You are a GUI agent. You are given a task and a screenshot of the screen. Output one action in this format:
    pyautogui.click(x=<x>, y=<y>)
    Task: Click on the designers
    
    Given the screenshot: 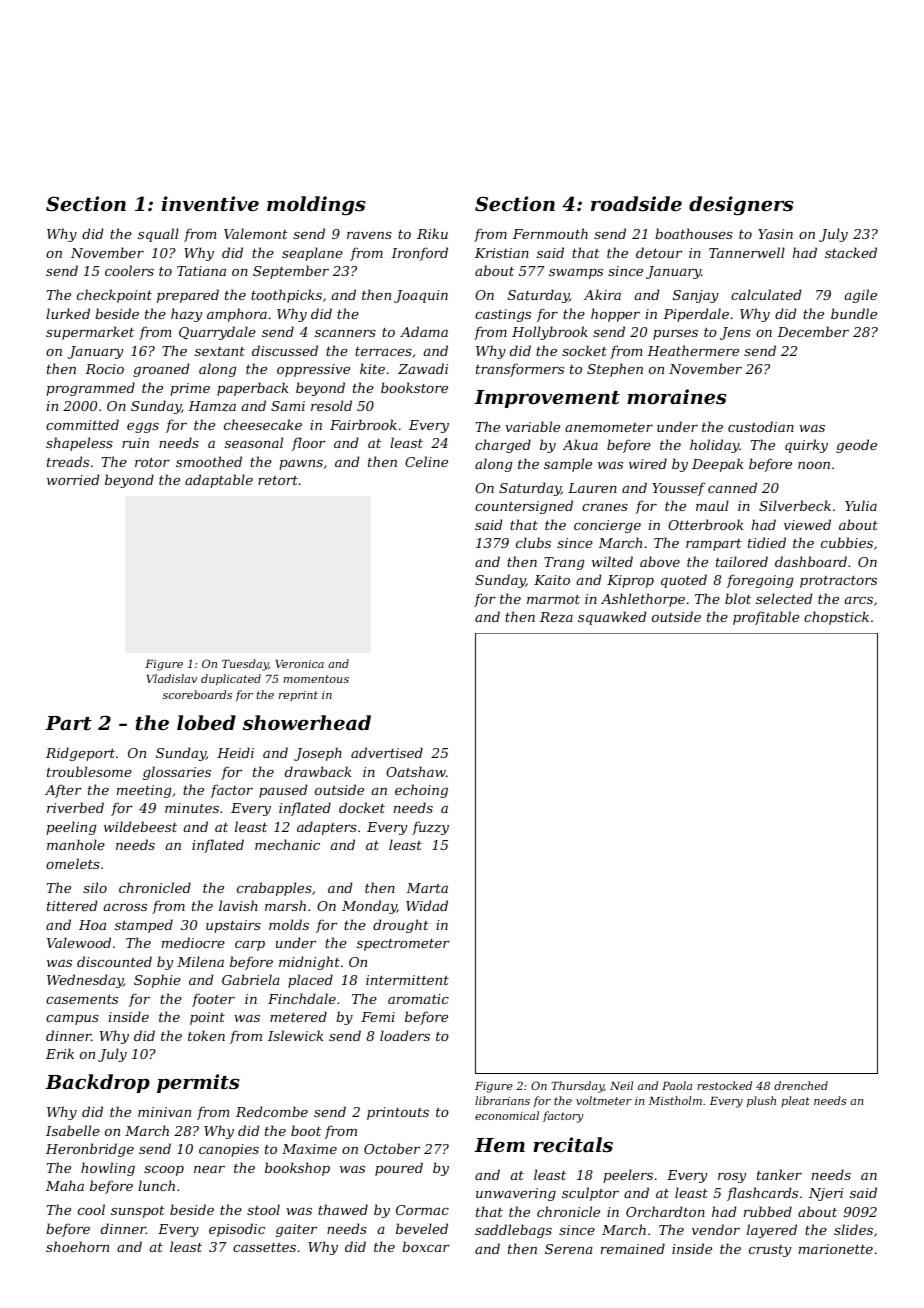 What is the action you would take?
    pyautogui.click(x=741, y=206)
